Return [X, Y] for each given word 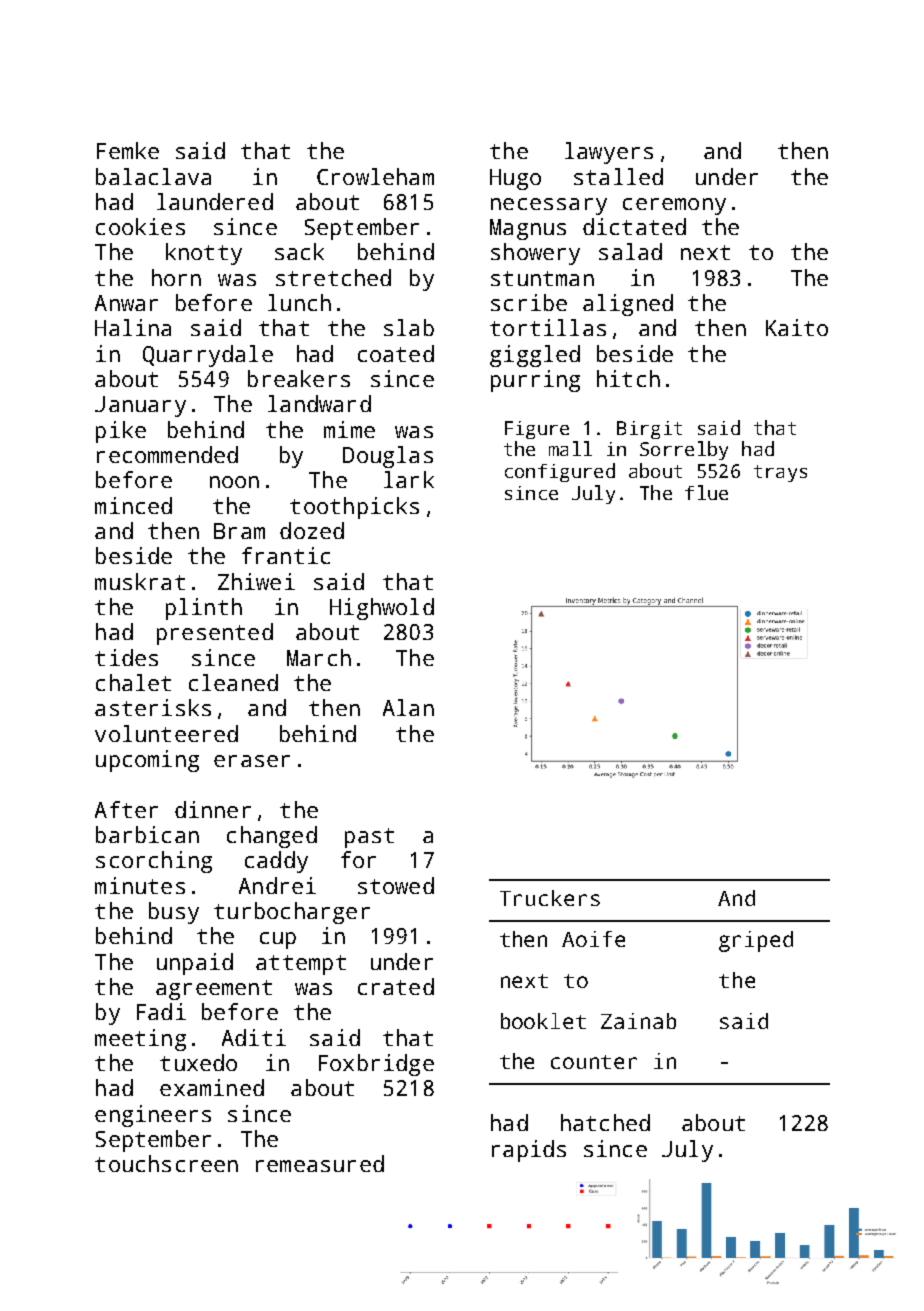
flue [706, 492]
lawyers [609, 153]
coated [396, 353]
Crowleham [375, 176]
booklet [543, 1021]
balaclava [153, 176]
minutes [140, 885]
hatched [605, 1122]
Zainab [638, 1021]
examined [212, 1087]
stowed [396, 885]
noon [234, 482]
